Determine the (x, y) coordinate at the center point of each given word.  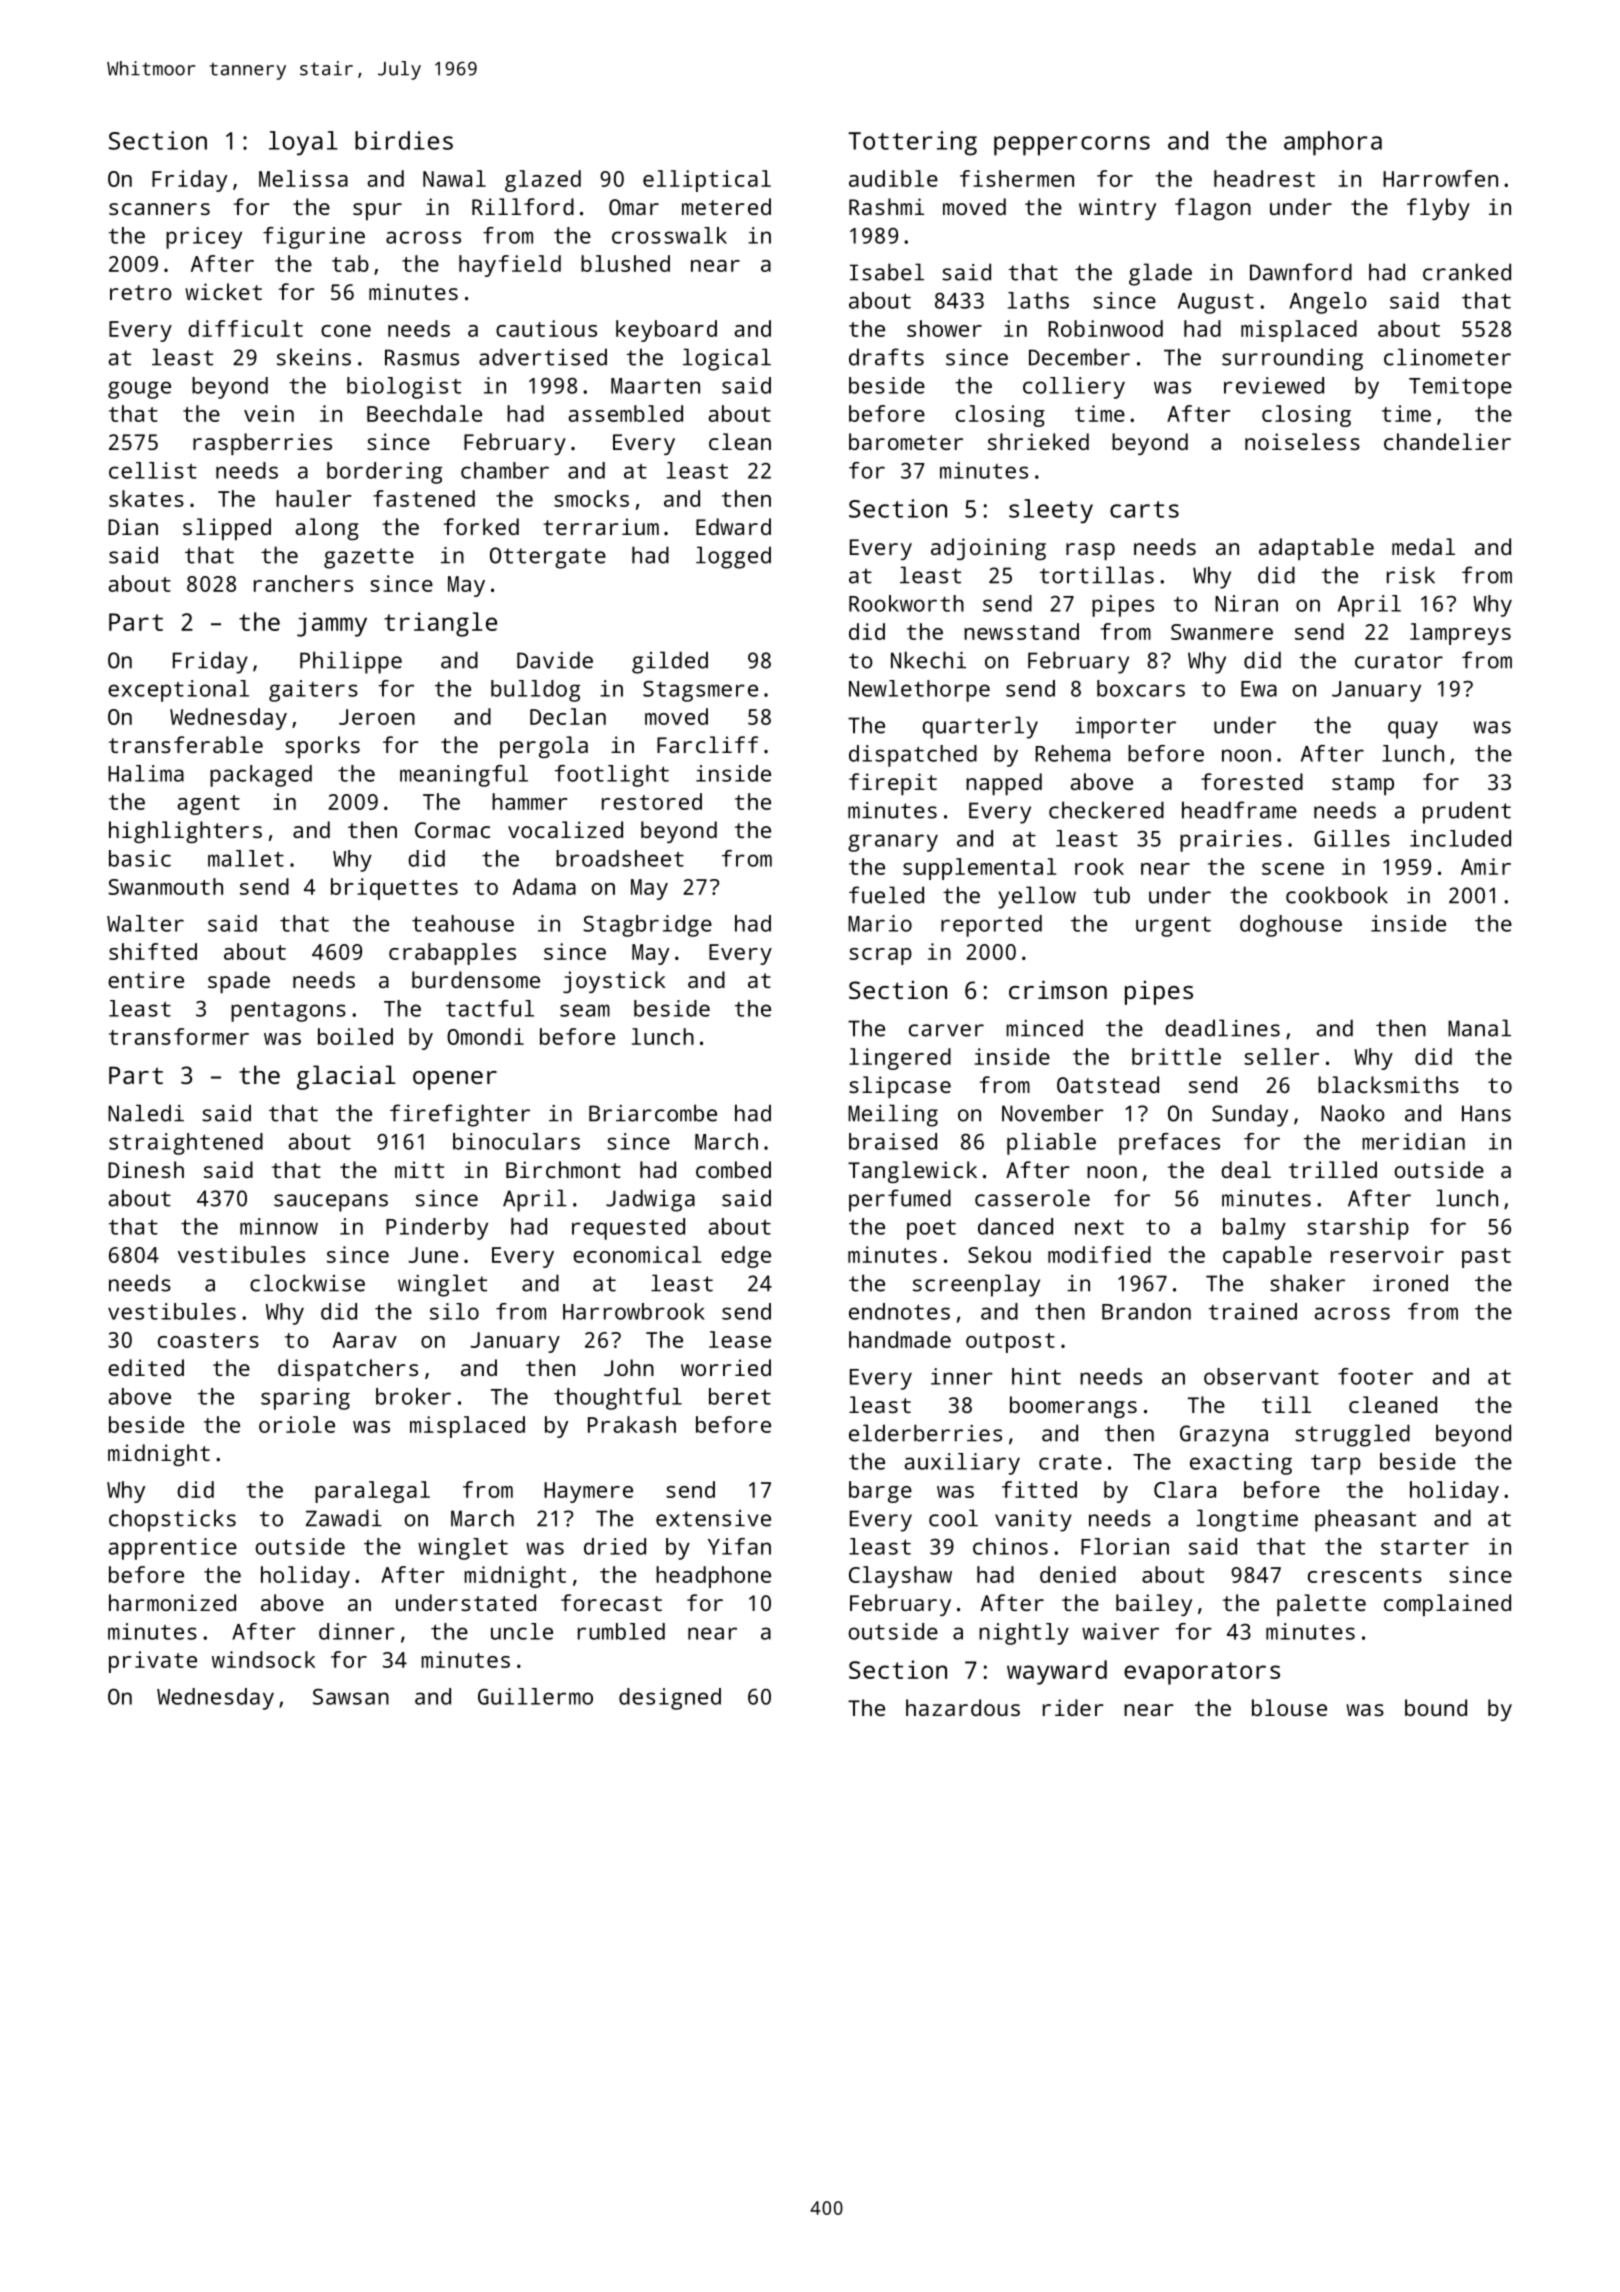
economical (637, 1254)
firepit (893, 784)
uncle (522, 1631)
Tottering (912, 143)
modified (1099, 1254)
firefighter (460, 1115)
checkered (1106, 810)
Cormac (452, 830)
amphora (1333, 143)
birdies (404, 140)
